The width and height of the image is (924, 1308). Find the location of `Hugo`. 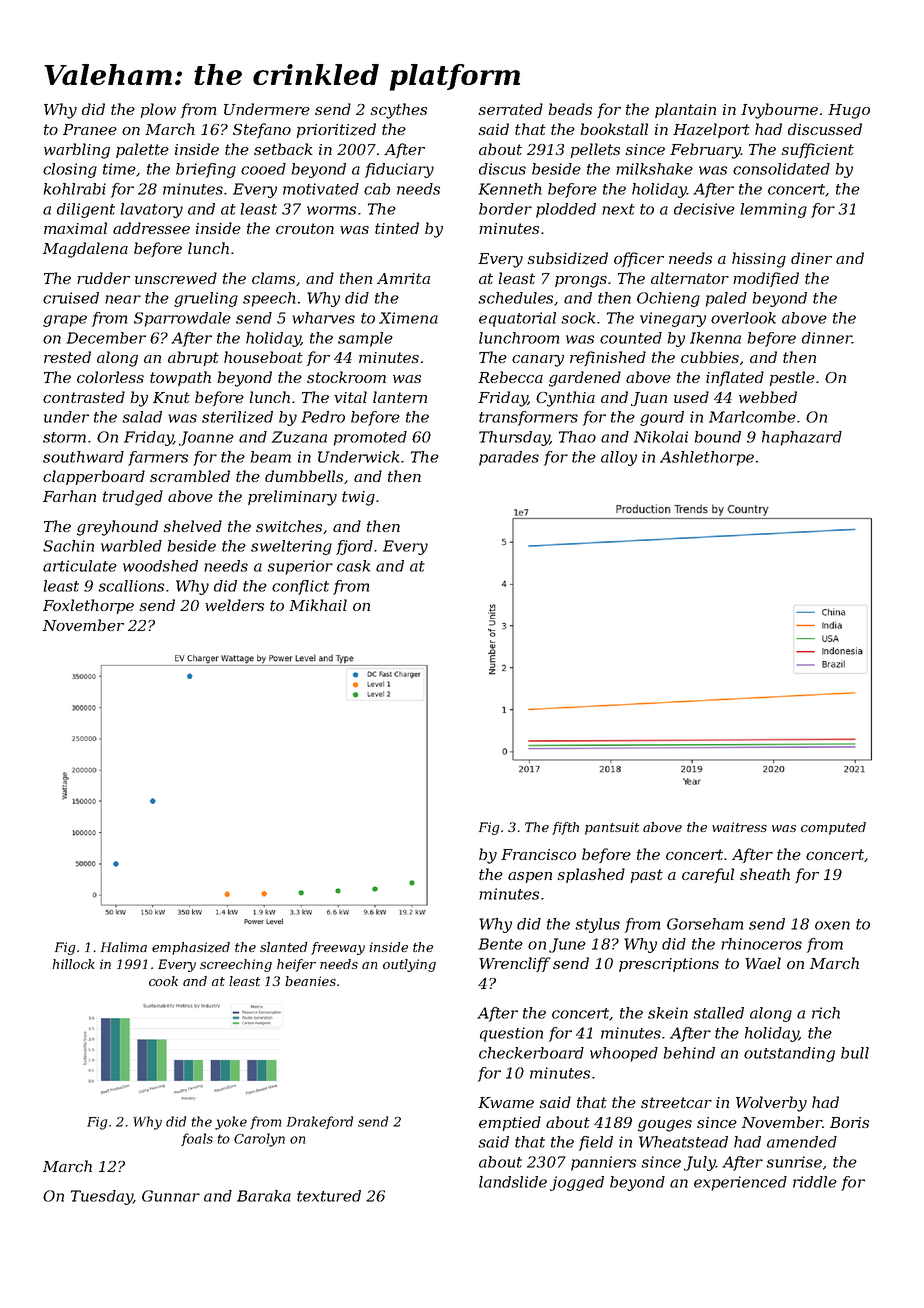

Hugo is located at coordinates (849, 111).
